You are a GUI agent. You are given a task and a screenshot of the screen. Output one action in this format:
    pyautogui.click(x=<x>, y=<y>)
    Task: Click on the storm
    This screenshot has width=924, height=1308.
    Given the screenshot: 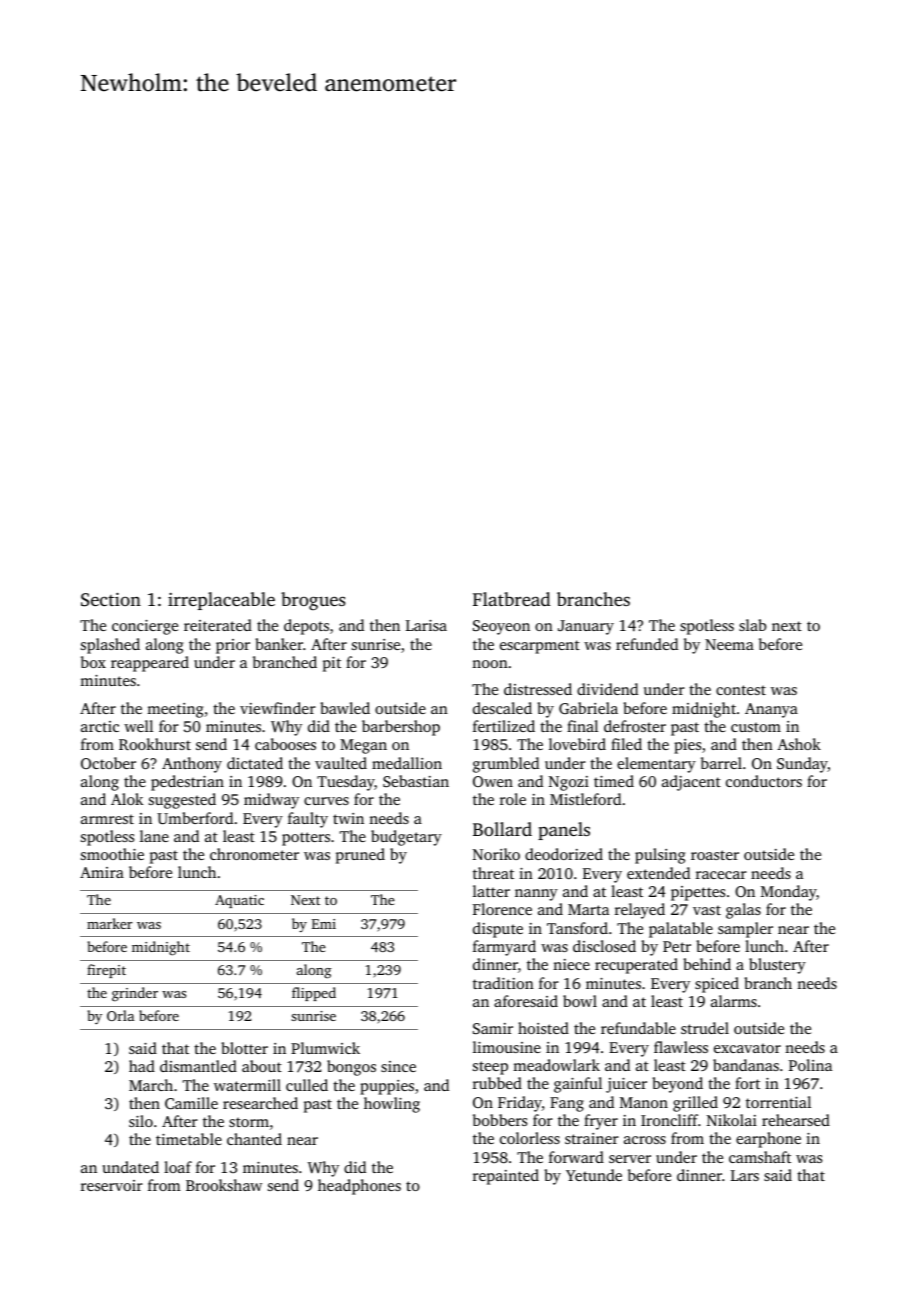 What is the action you would take?
    pyautogui.click(x=249, y=1122)
